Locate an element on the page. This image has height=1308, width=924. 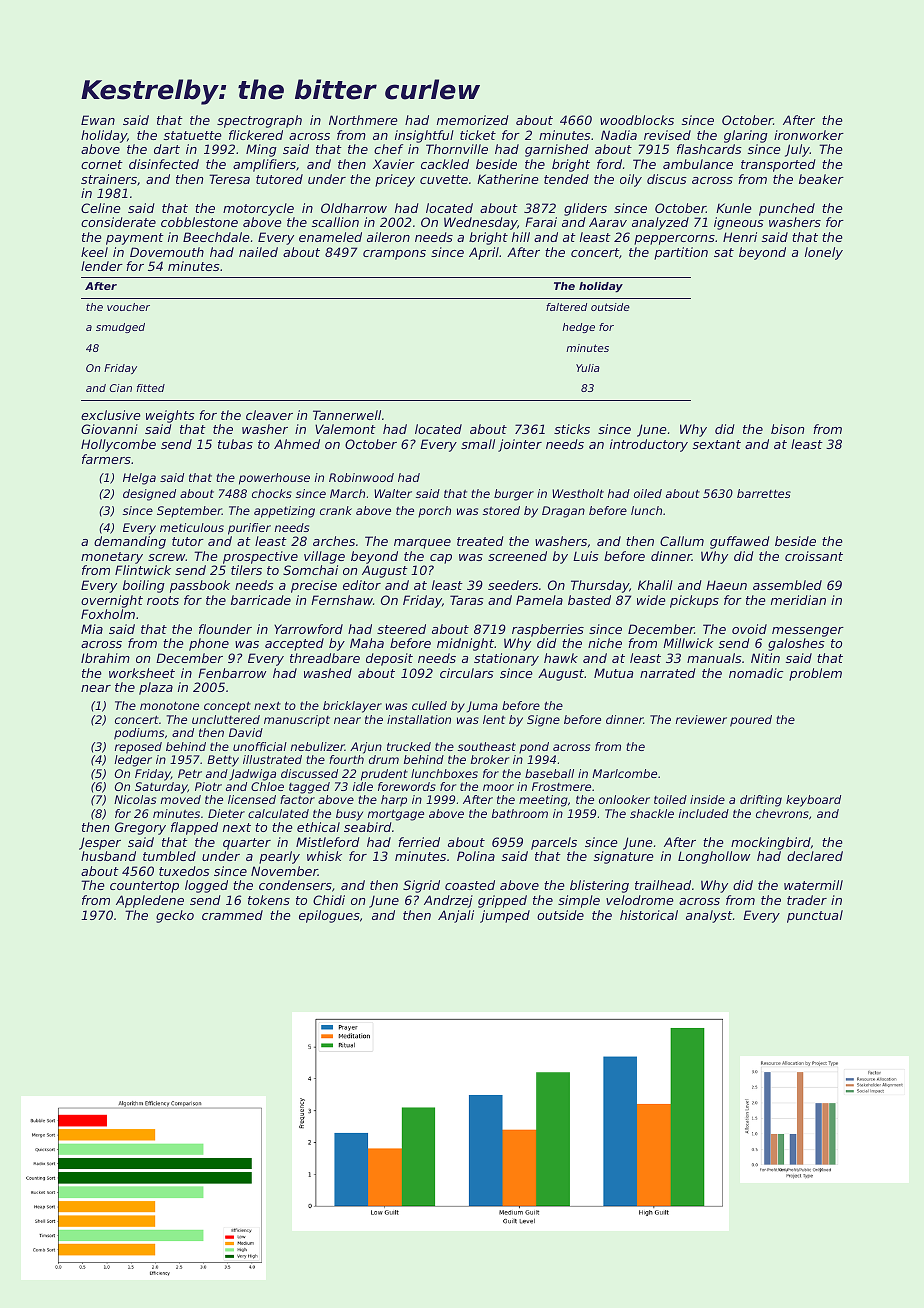
poured is located at coordinates (751, 721).
